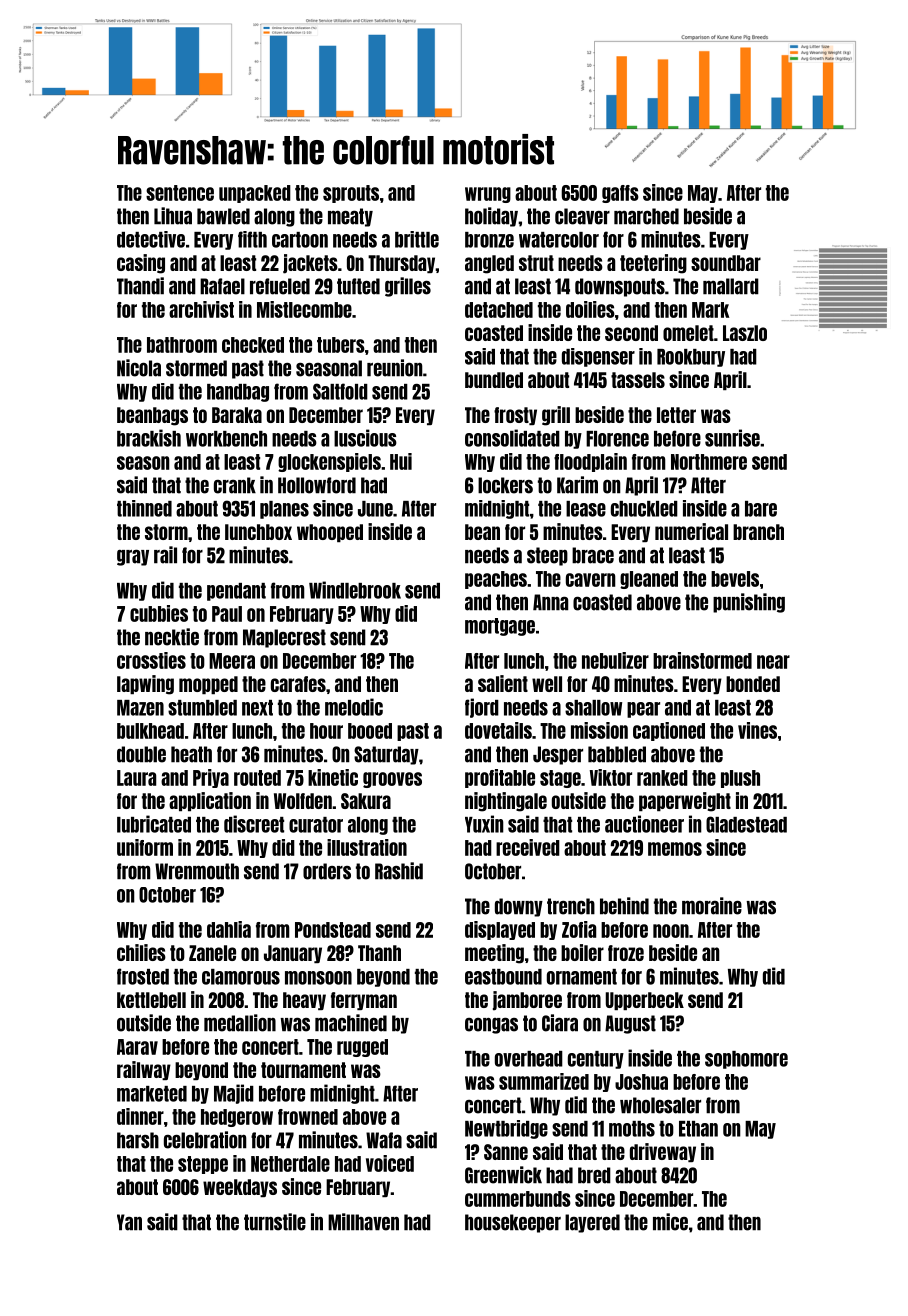 The height and width of the screenshot is (1316, 908). Describe the element at coordinates (227, 614) in the screenshot. I see `Paul` at that location.
